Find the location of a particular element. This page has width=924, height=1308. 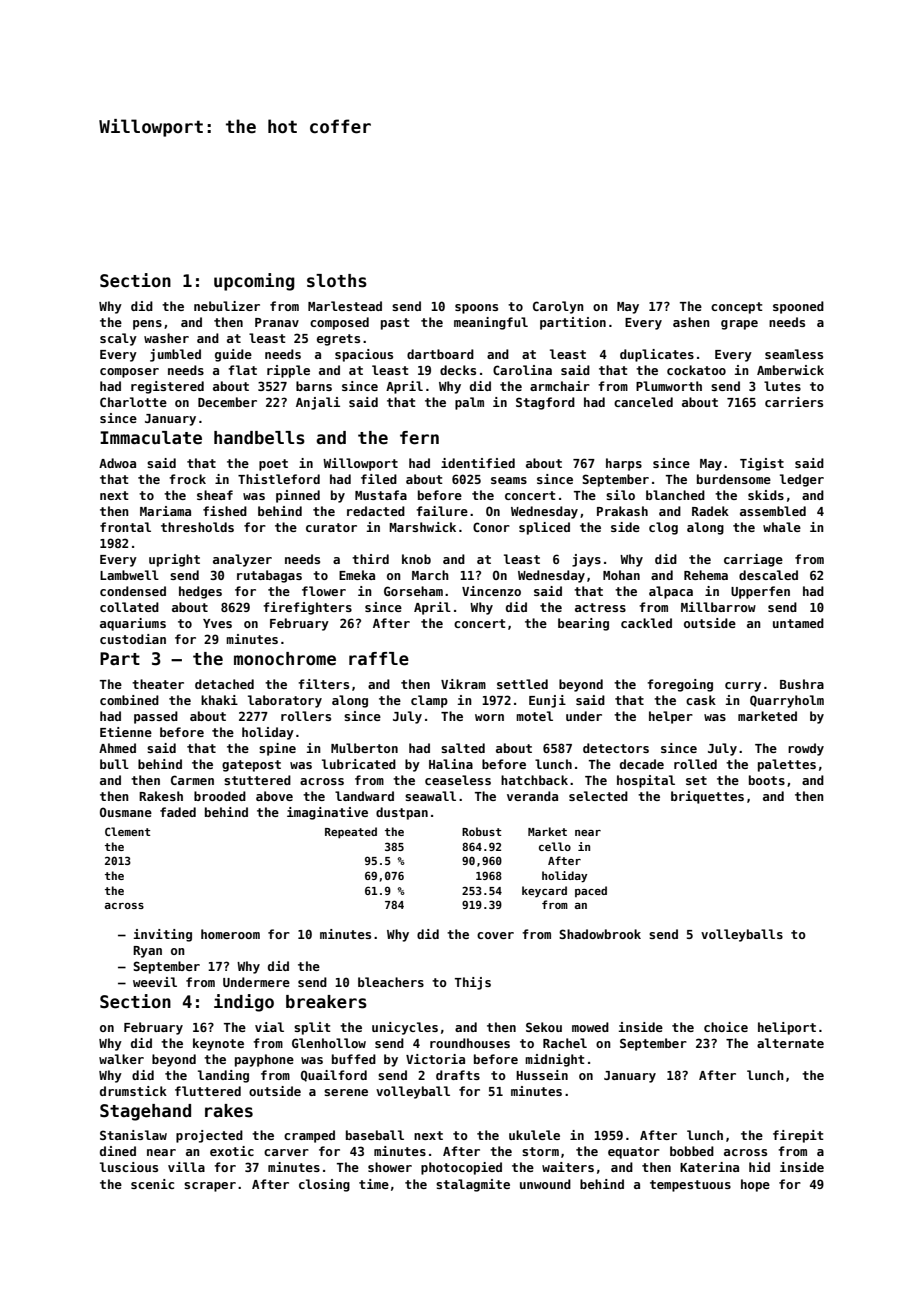

Vincenzo is located at coordinates (491, 591).
